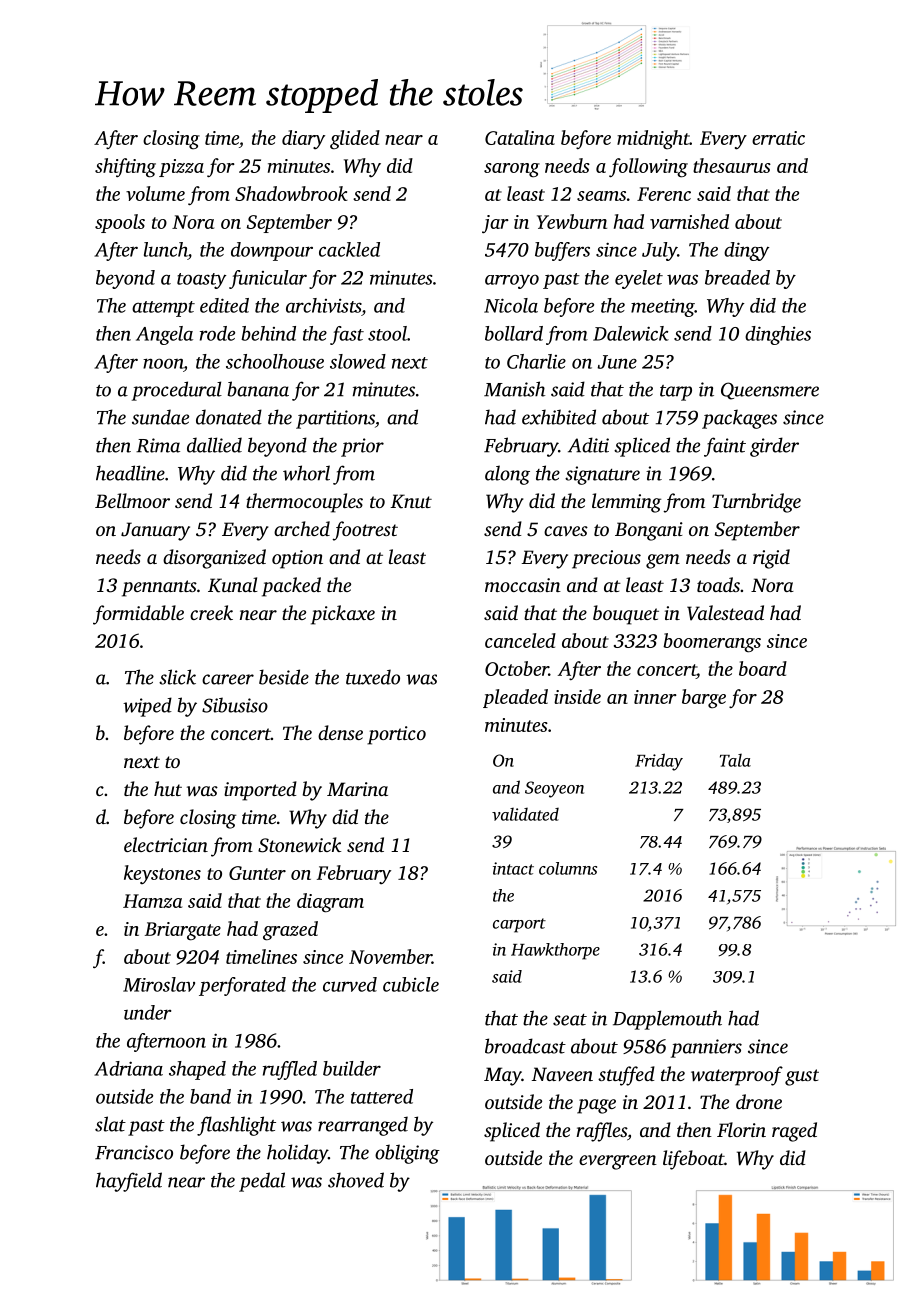 This page has width=924, height=1311. I want to click on jar, so click(495, 224).
